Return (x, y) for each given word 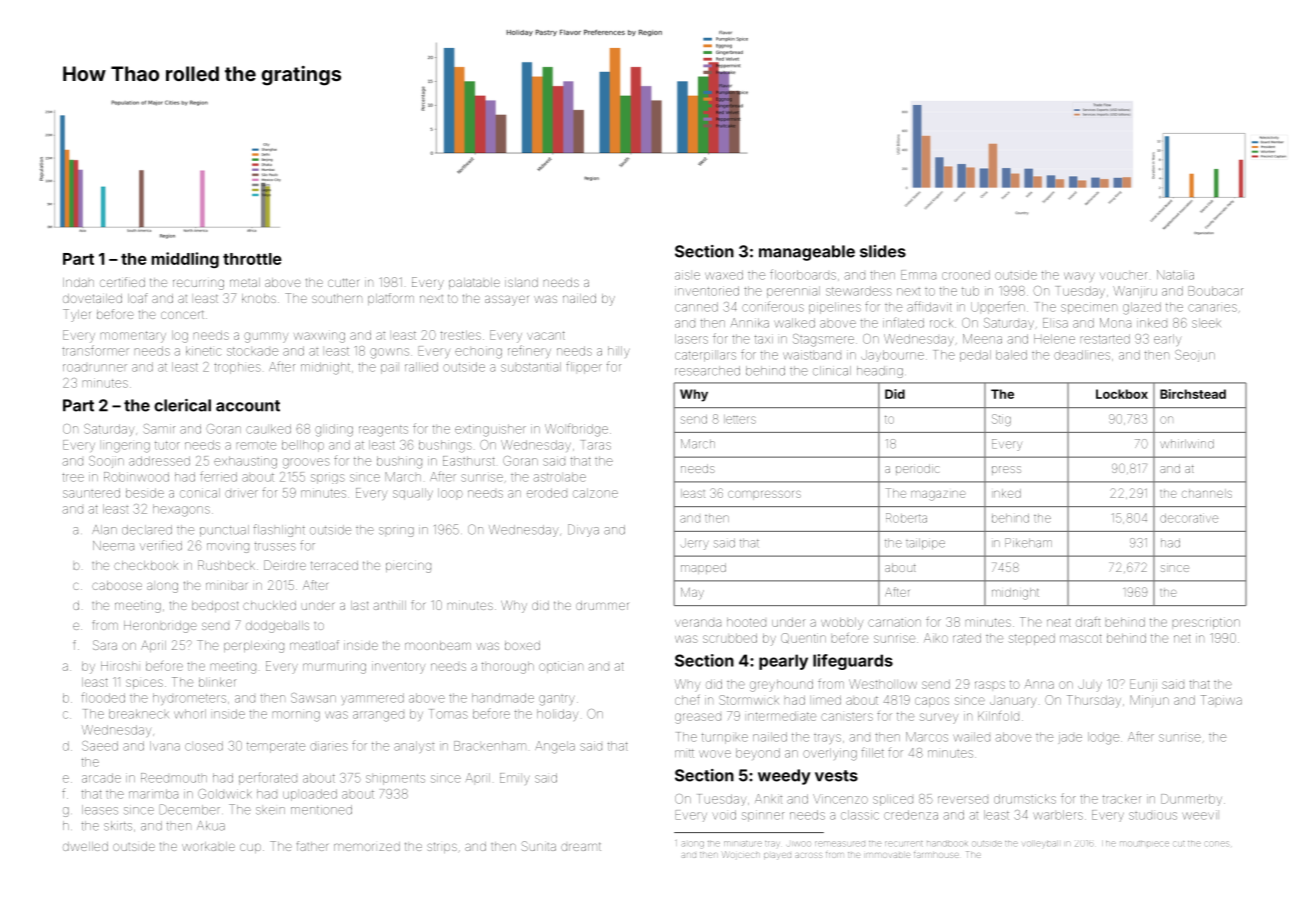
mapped (703, 568)
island (521, 282)
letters (740, 419)
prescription (1206, 623)
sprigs (328, 478)
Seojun (1195, 356)
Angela (555, 747)
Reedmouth (174, 778)
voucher (1123, 276)
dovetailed (92, 298)
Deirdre (285, 565)
